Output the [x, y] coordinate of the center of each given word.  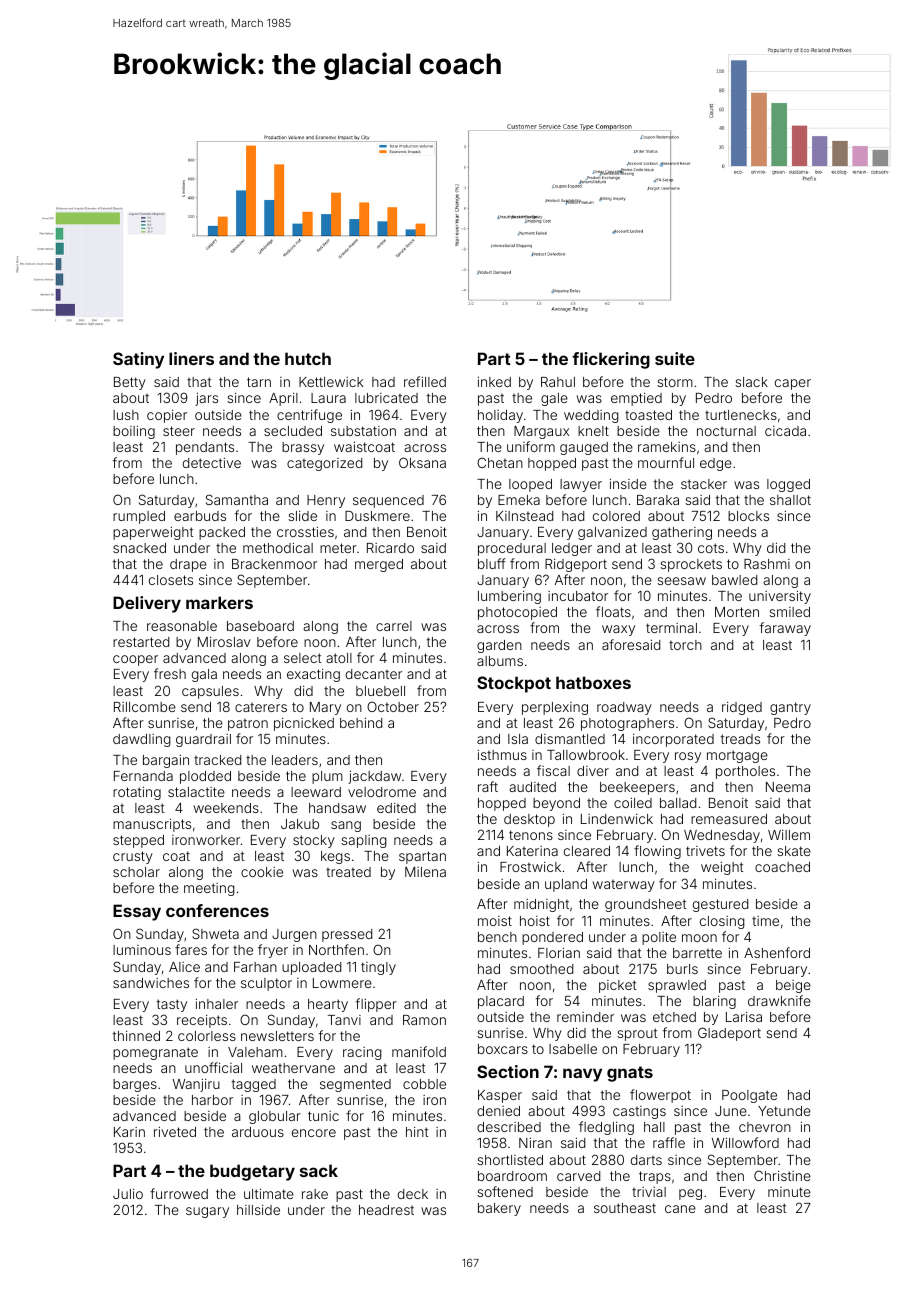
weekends [226, 808]
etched [674, 1017]
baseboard [260, 626]
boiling [134, 432]
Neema [788, 787]
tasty [172, 1005]
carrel [394, 626]
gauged [584, 448]
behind [361, 722]
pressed [347, 935]
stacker [704, 484]
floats [613, 611]
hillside [258, 1209]
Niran [535, 1142]
